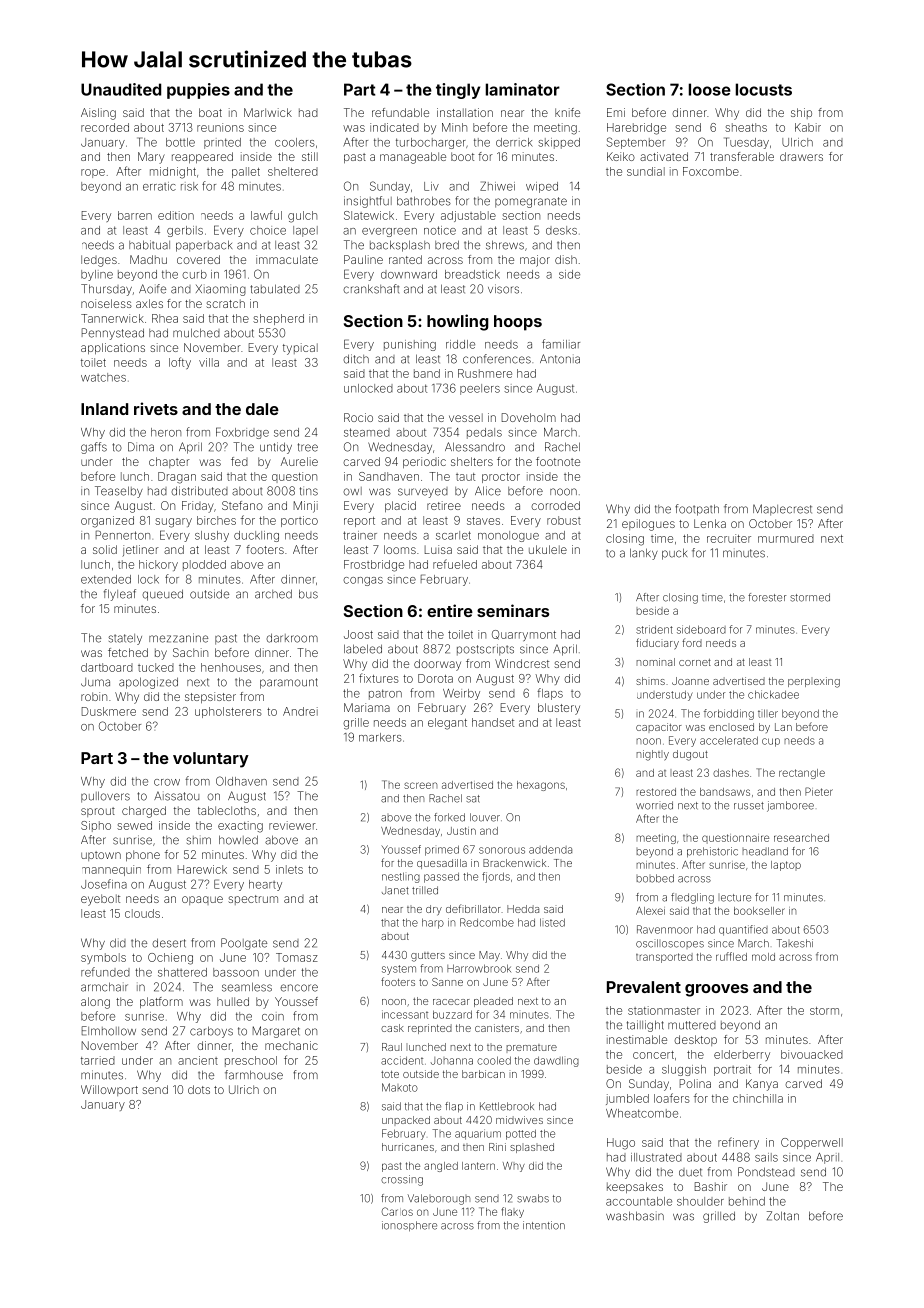 This screenshot has height=1308, width=924. What do you see at coordinates (561, 344) in the screenshot?
I see `familiar` at bounding box center [561, 344].
